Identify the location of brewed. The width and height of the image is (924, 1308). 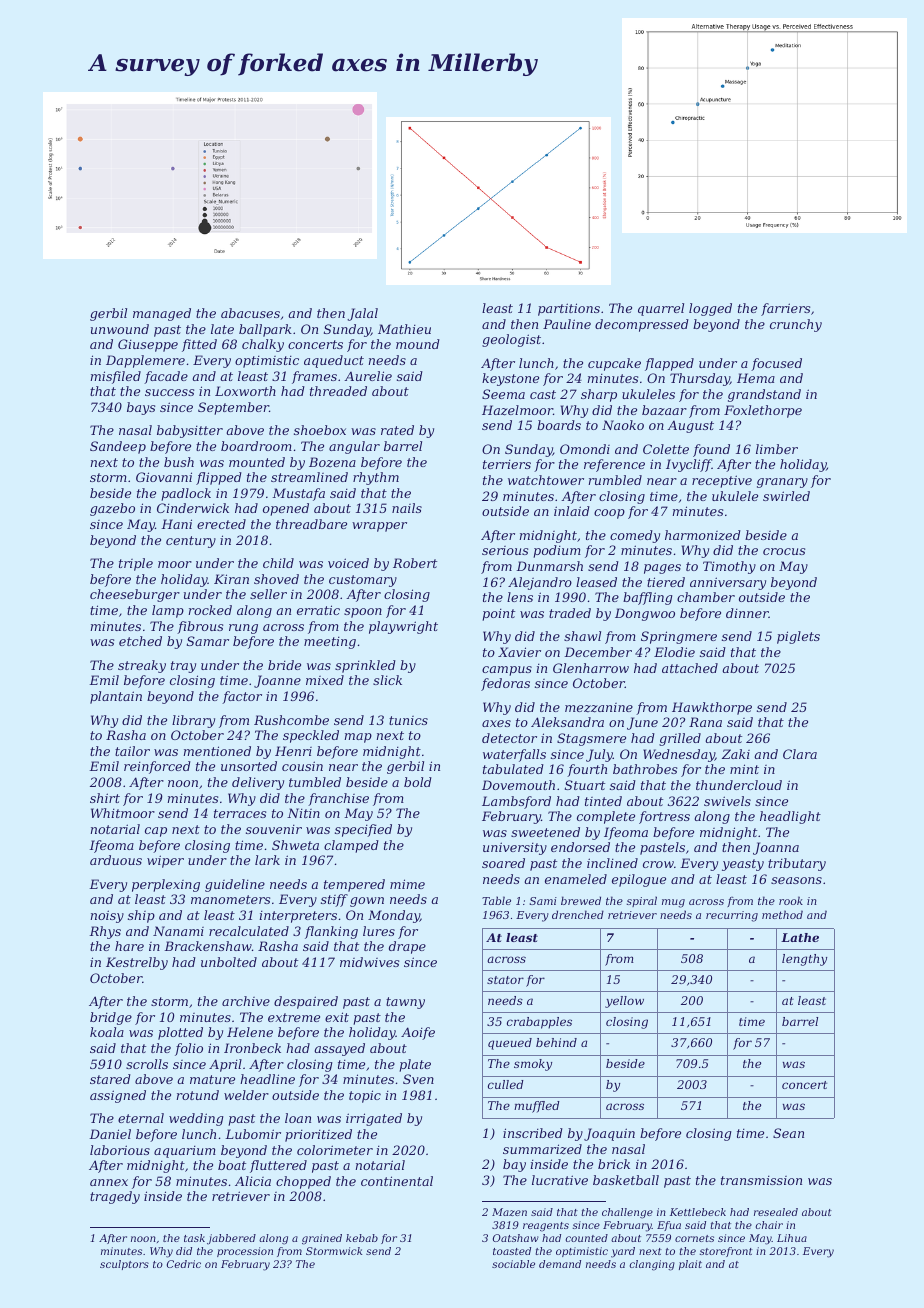
(581, 900).
